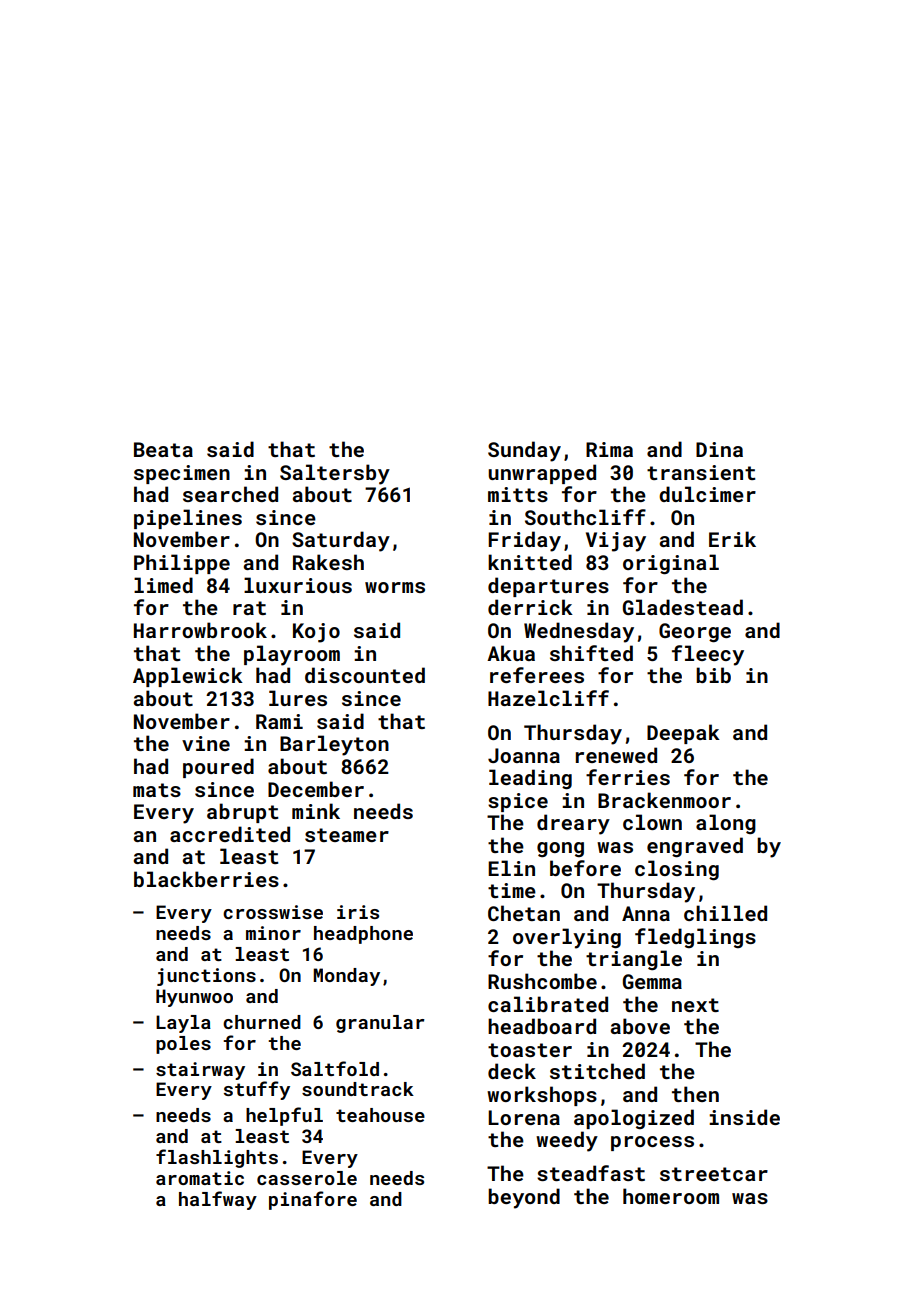 Image resolution: width=924 pixels, height=1314 pixels. I want to click on discounted, so click(365, 675).
